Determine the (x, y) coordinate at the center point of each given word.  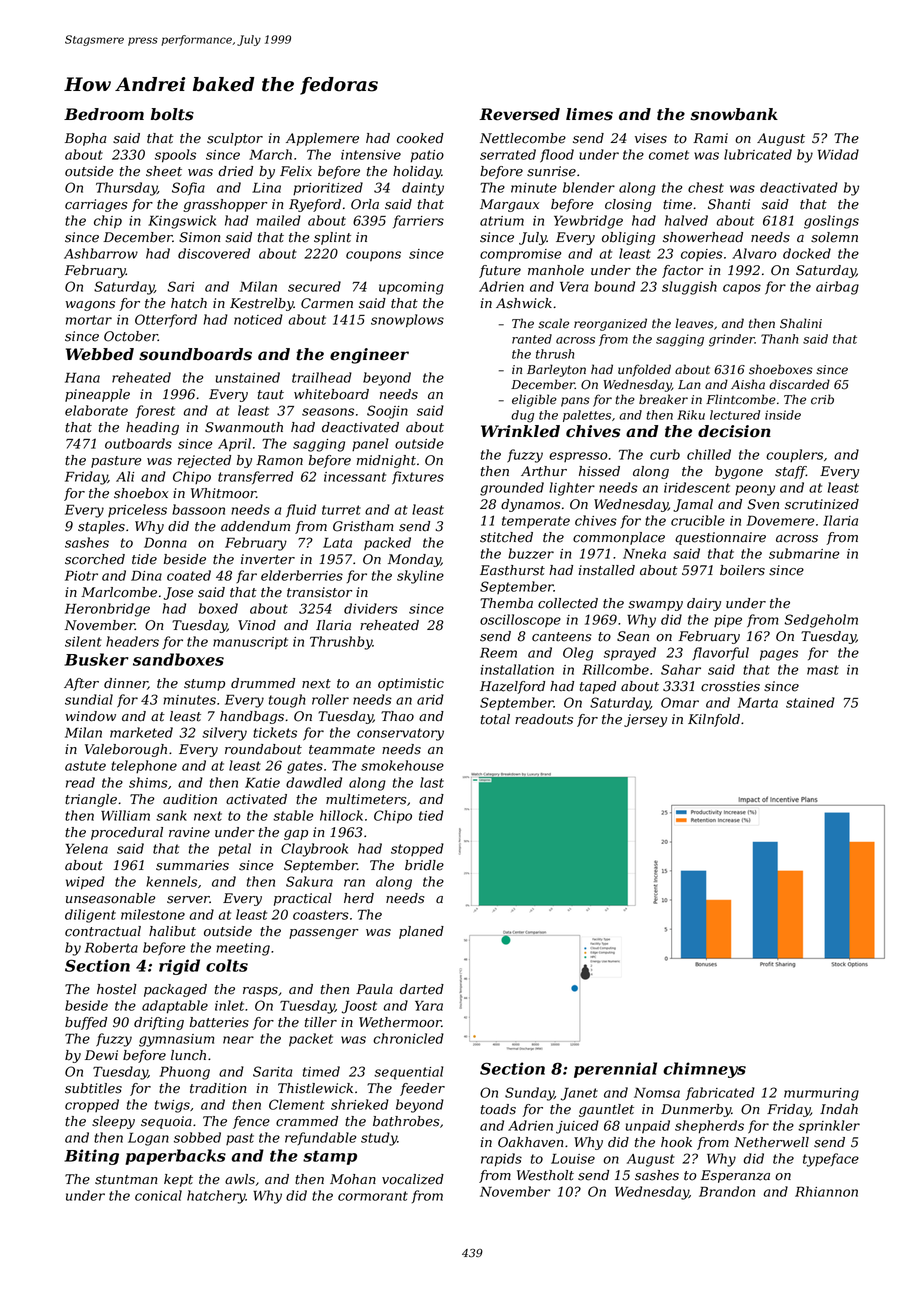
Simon (199, 237)
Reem (498, 652)
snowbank (734, 114)
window (91, 716)
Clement (297, 1104)
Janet (579, 1094)
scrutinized (822, 504)
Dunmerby (696, 1110)
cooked (420, 138)
